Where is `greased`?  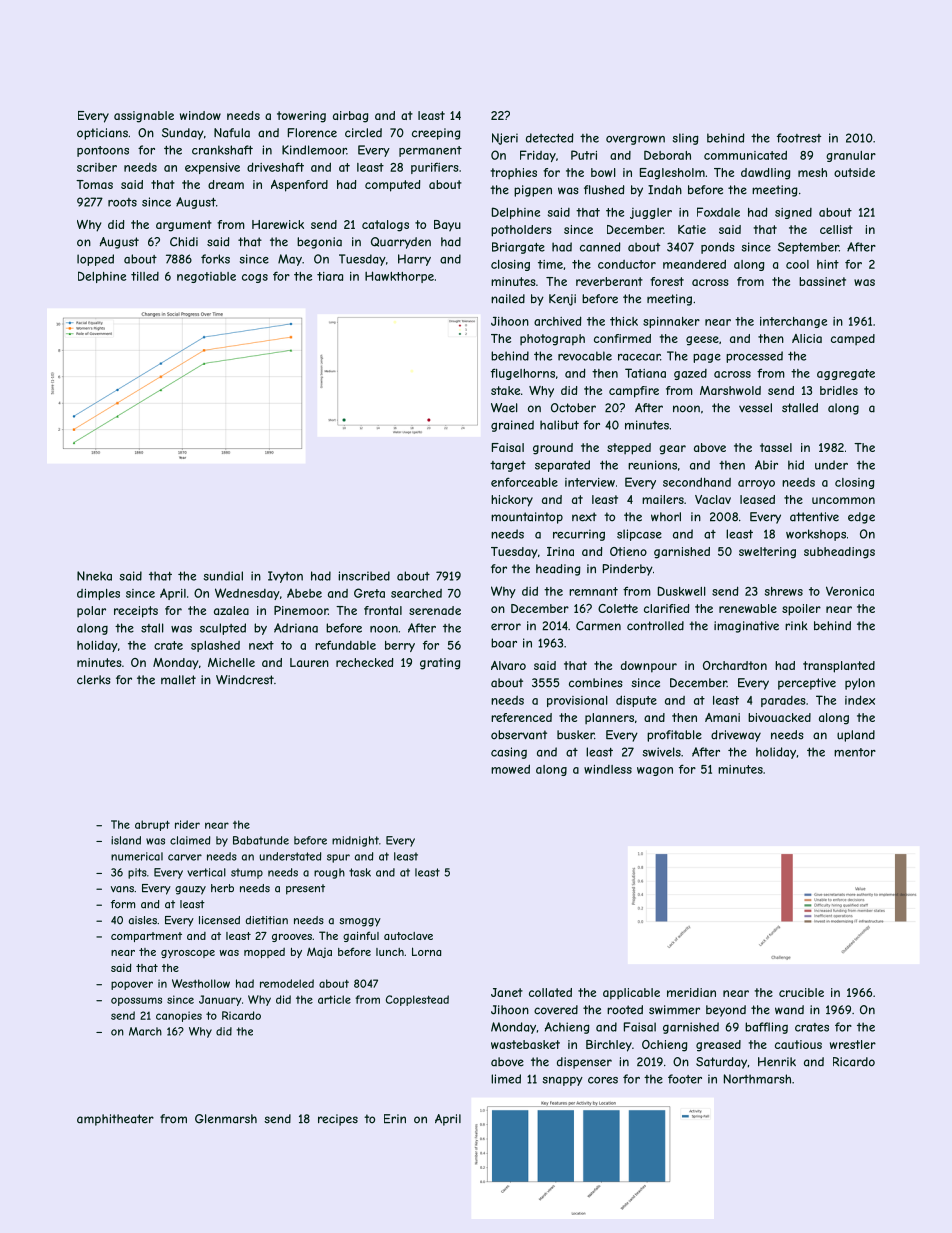 greased is located at coordinates (718, 1046).
